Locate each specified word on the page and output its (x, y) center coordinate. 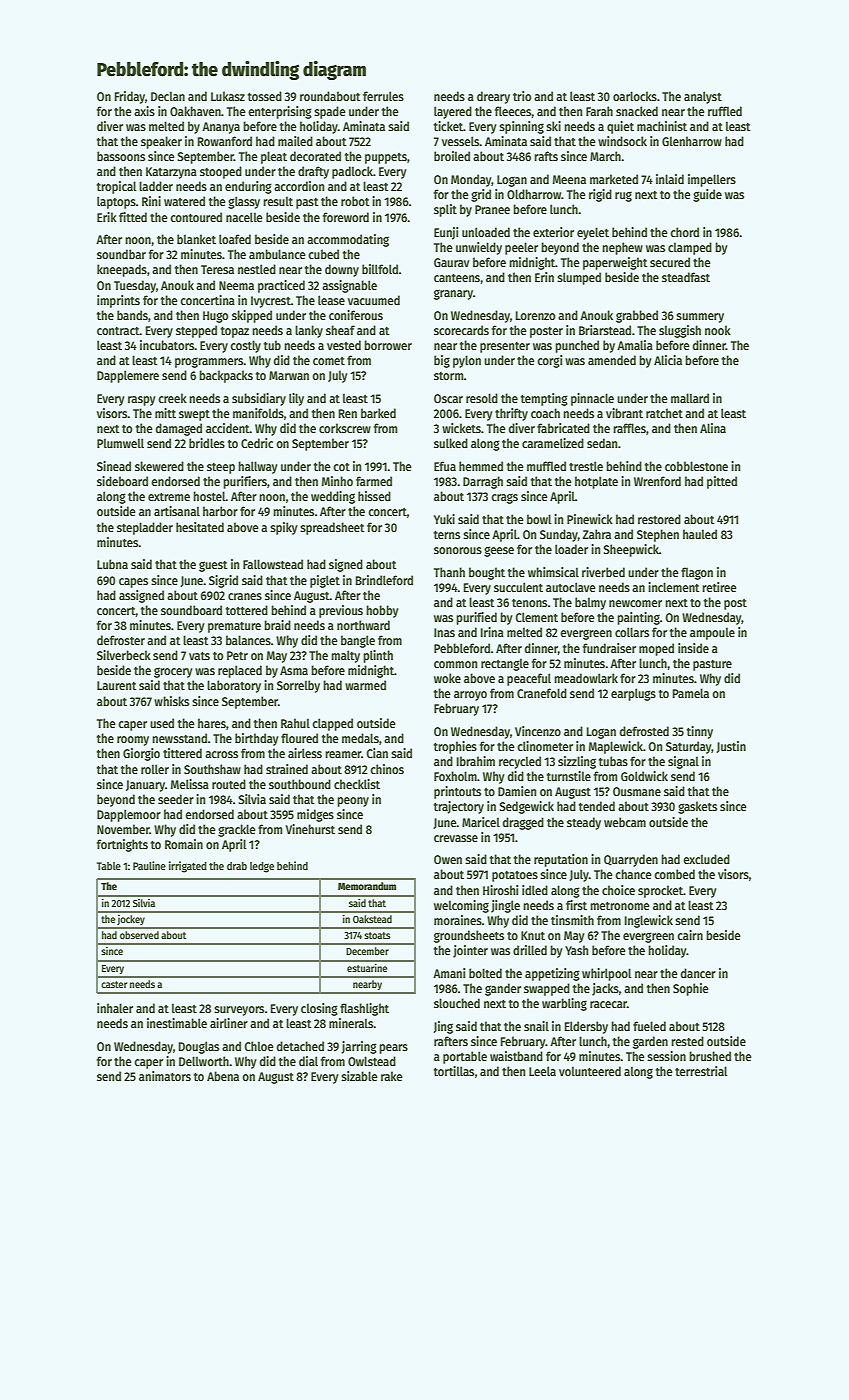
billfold (380, 269)
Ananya (221, 128)
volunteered (590, 1071)
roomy (133, 741)
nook (718, 330)
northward (363, 625)
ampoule (712, 633)
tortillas (454, 1071)
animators (165, 1076)
